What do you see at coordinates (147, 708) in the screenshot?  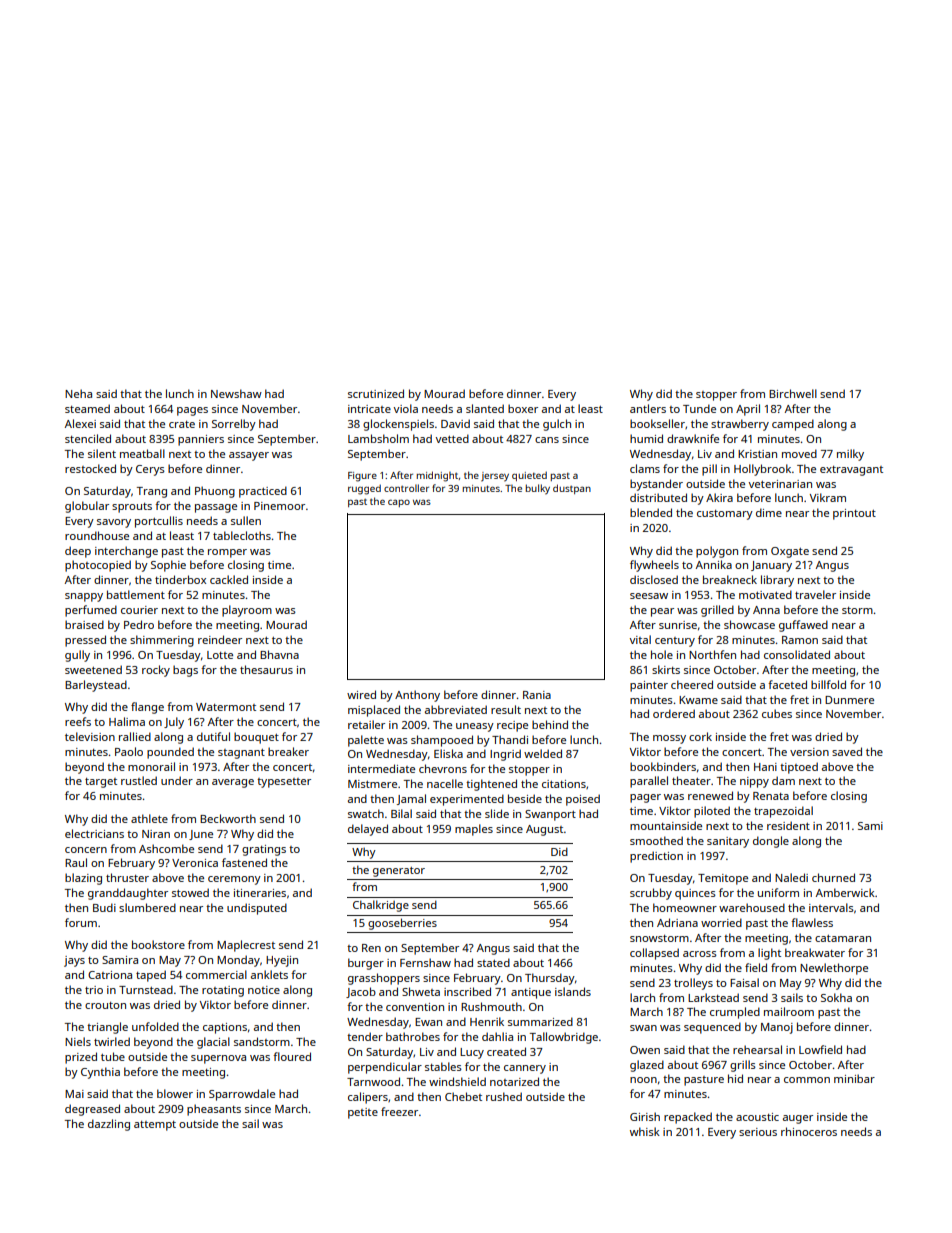 I see `flange` at bounding box center [147, 708].
